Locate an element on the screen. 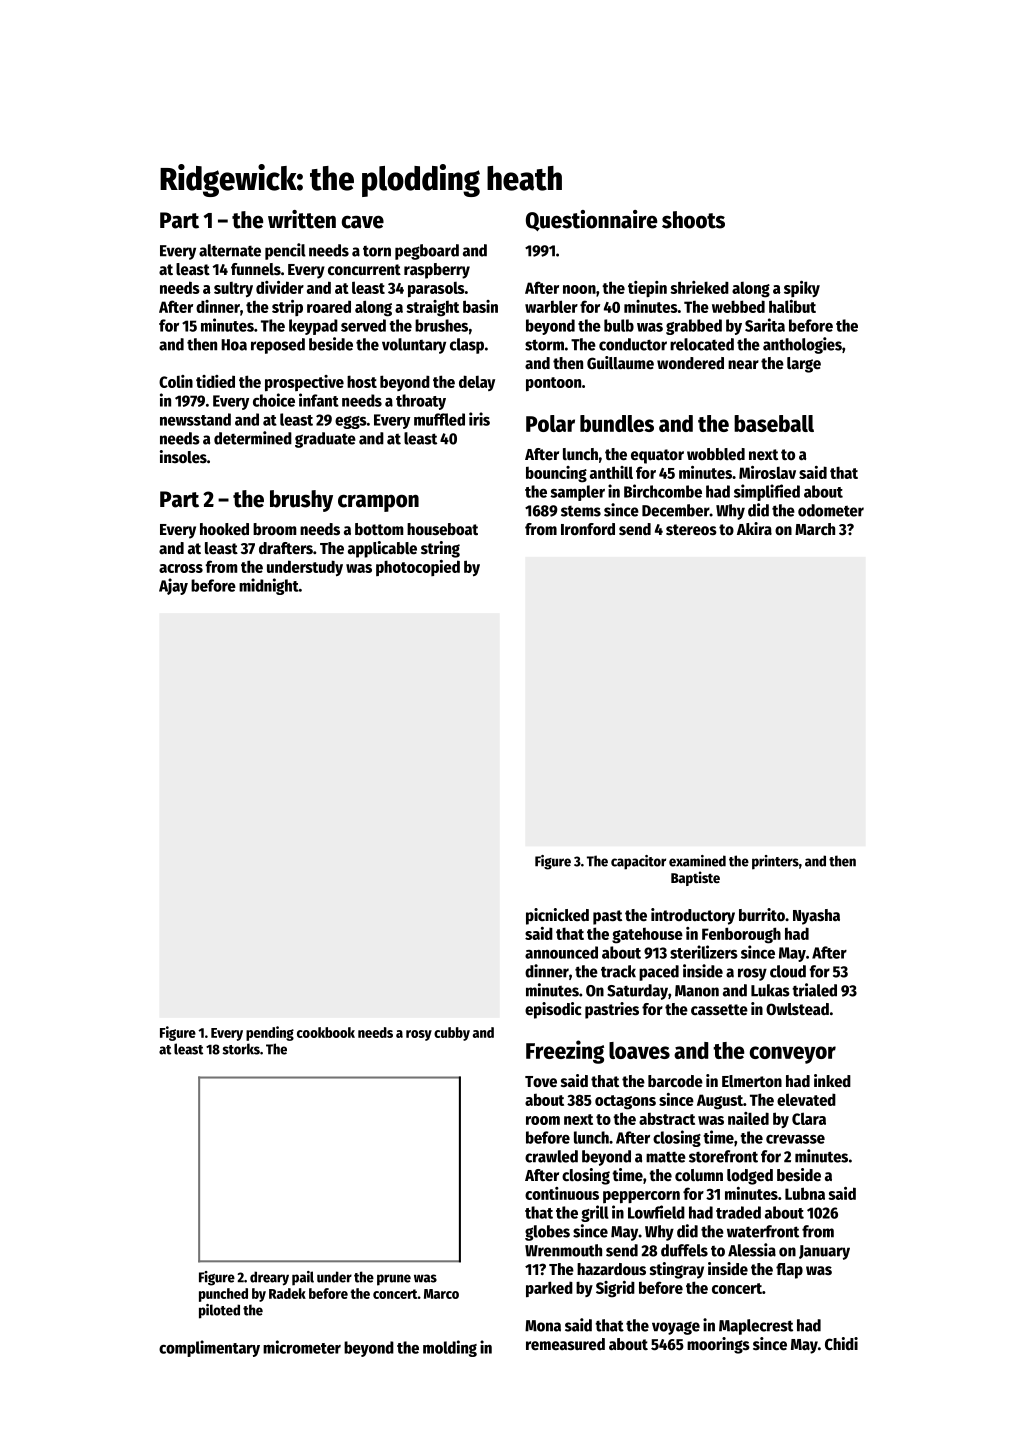 The width and height of the screenshot is (1025, 1456). anthologies is located at coordinates (802, 345).
